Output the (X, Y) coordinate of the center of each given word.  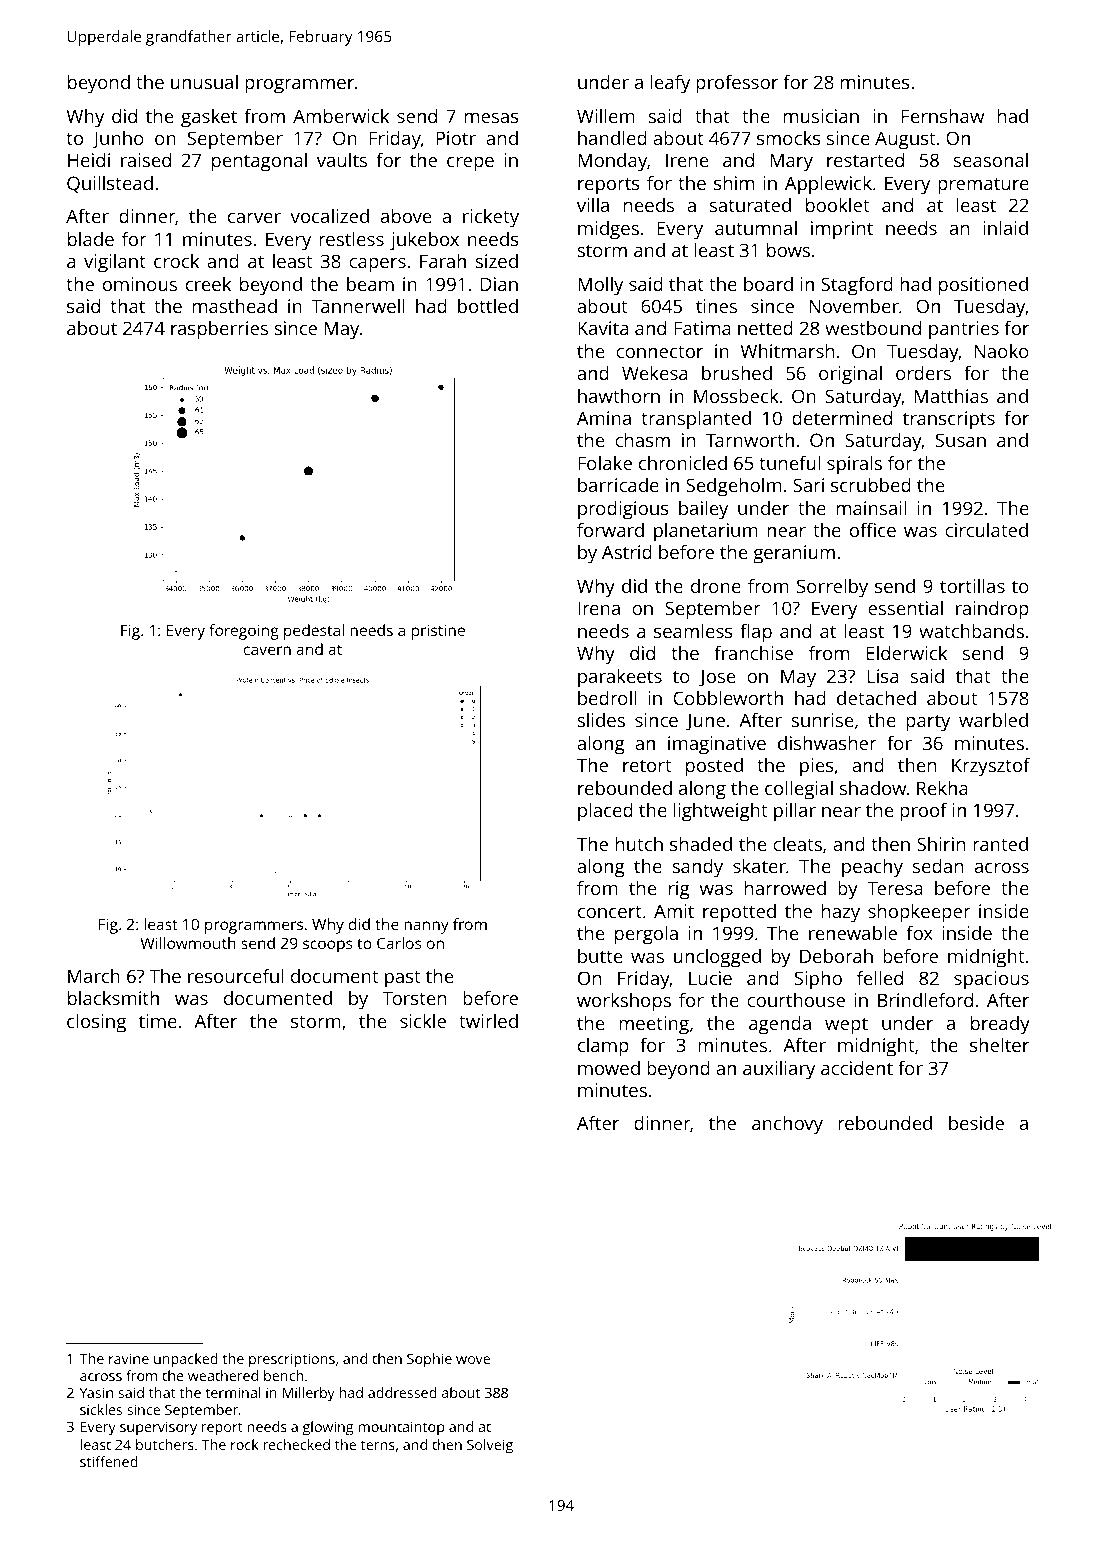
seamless (693, 631)
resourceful (236, 976)
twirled (488, 1021)
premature (983, 186)
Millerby (309, 1394)
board (768, 284)
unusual (204, 82)
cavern (267, 650)
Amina (604, 418)
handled (612, 138)
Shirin (941, 844)
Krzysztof (991, 767)
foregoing (244, 632)
